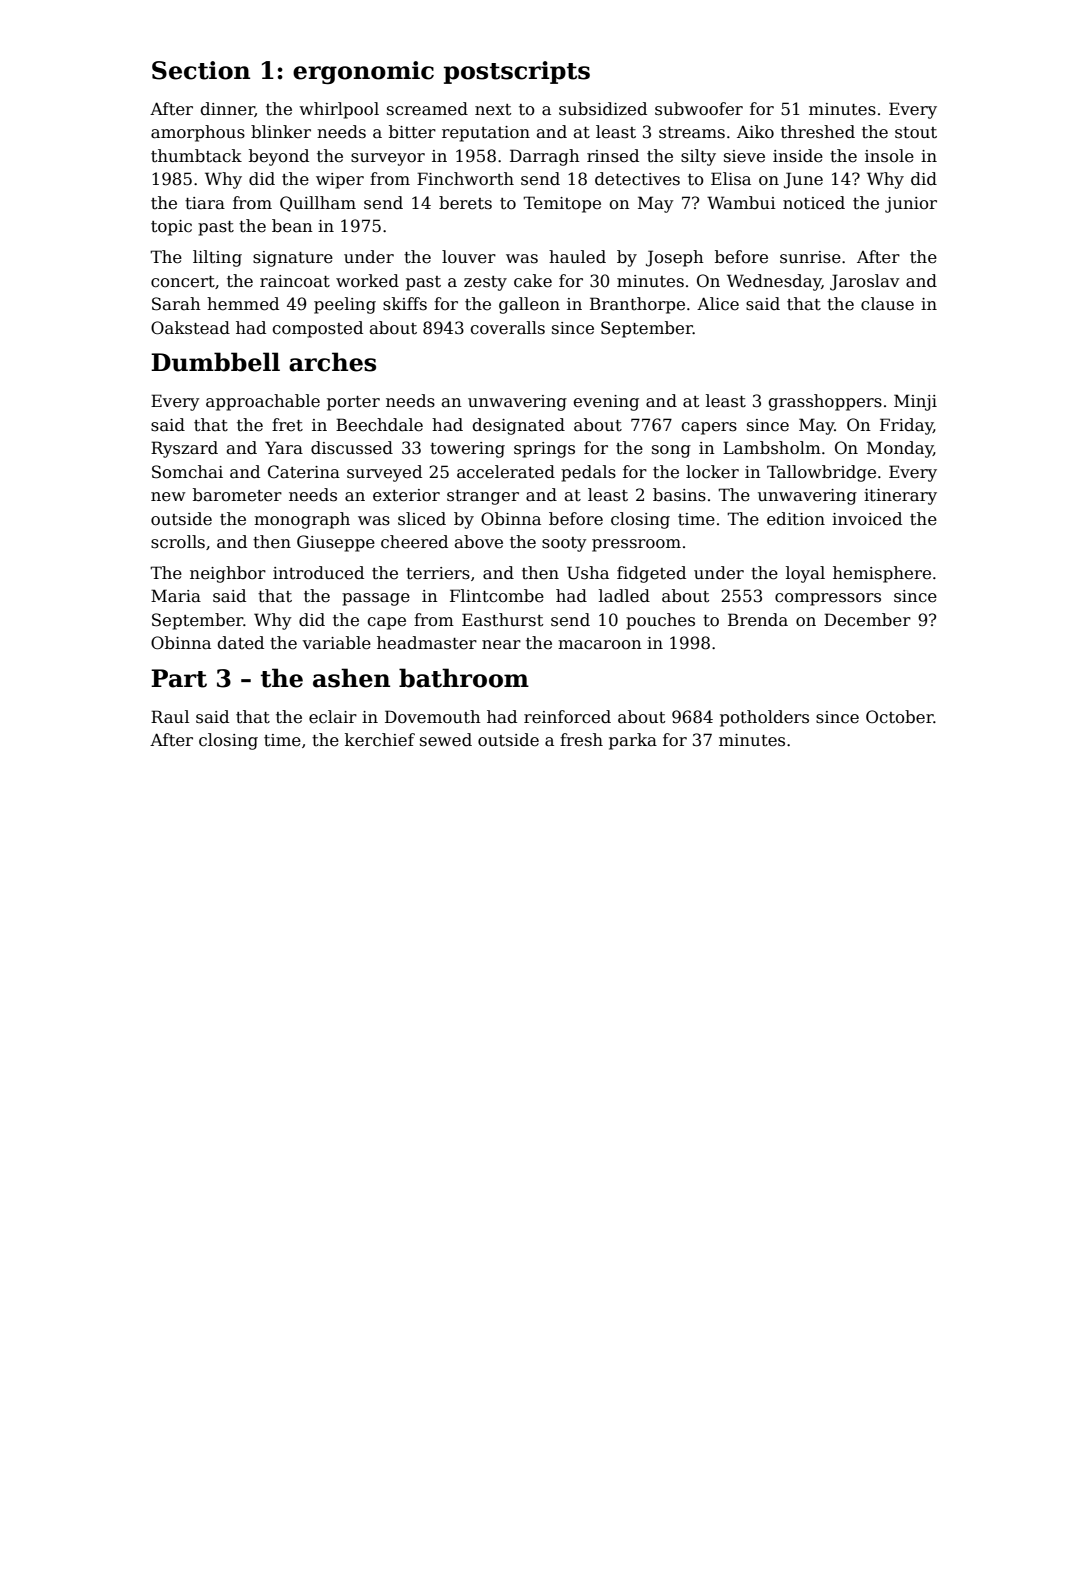 Image resolution: width=1088 pixels, height=1576 pixels. I want to click on subsidized, so click(603, 109).
